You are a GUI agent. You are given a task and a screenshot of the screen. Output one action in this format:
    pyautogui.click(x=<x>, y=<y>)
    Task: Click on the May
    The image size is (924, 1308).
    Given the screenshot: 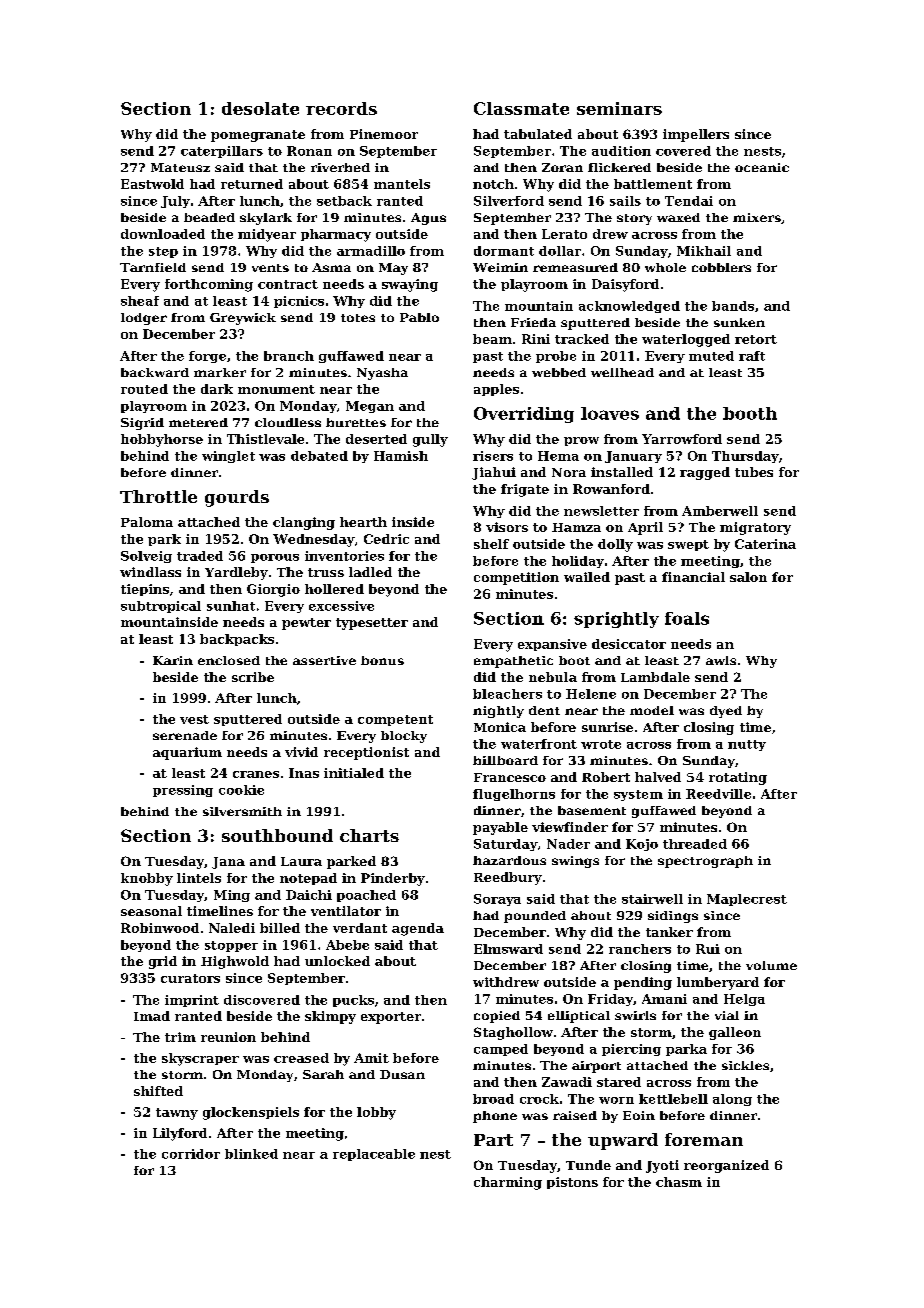 What is the action you would take?
    pyautogui.click(x=393, y=269)
